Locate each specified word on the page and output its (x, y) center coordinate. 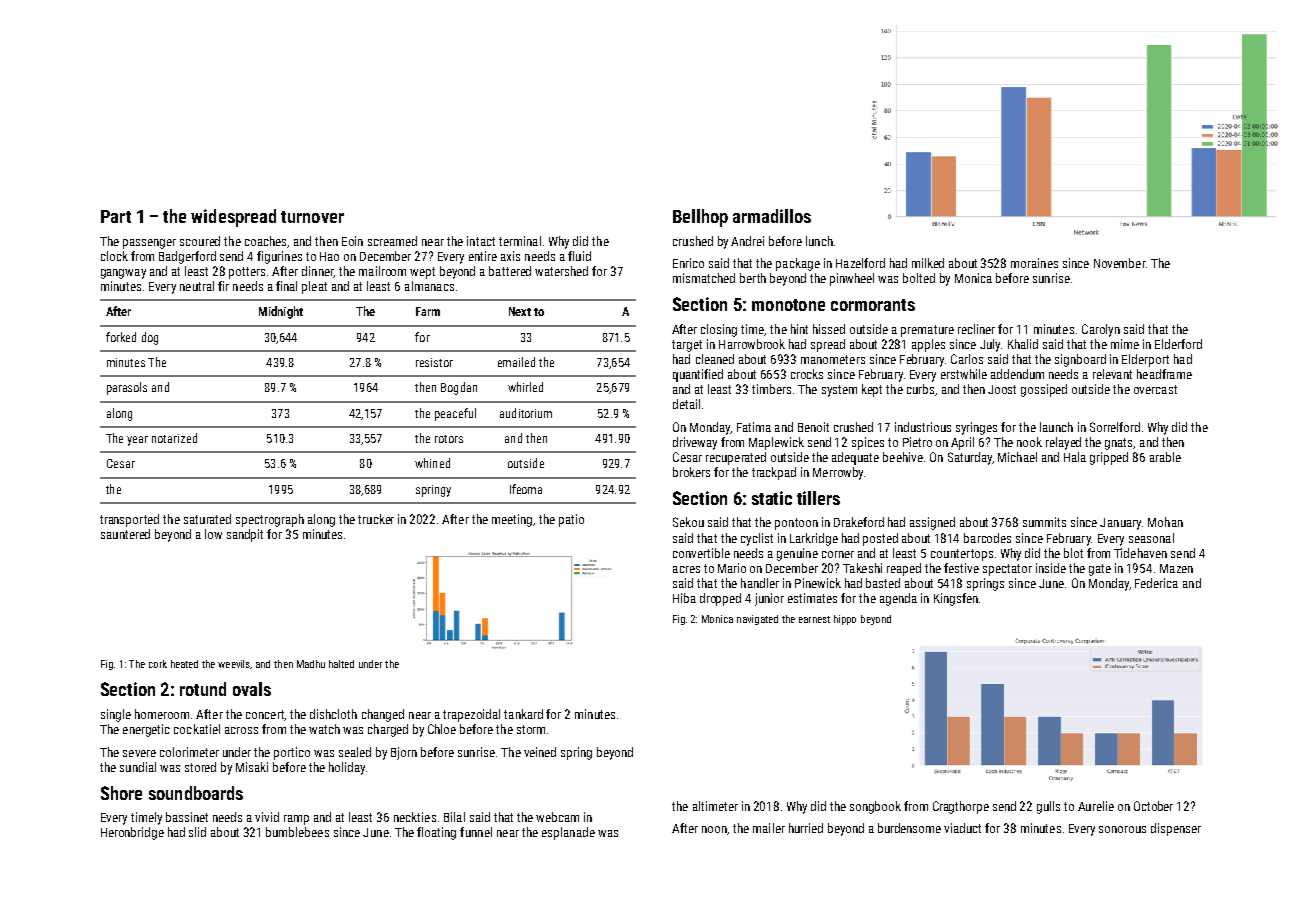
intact (481, 241)
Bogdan (459, 388)
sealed (355, 752)
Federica (1156, 583)
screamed (392, 241)
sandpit (245, 535)
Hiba (684, 598)
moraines (1034, 263)
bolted (919, 278)
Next (520, 311)
